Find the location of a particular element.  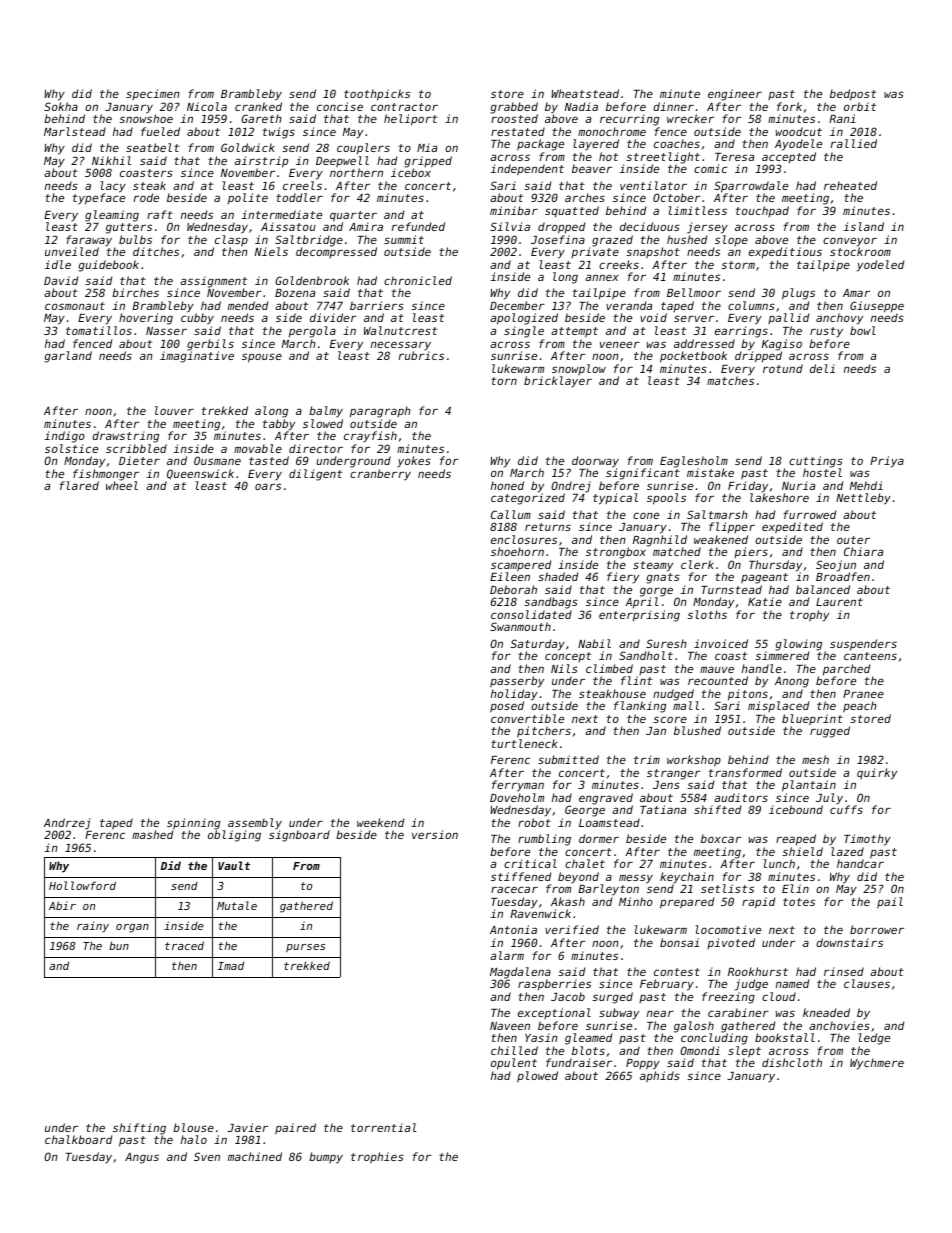

Wychmere is located at coordinates (877, 1064).
